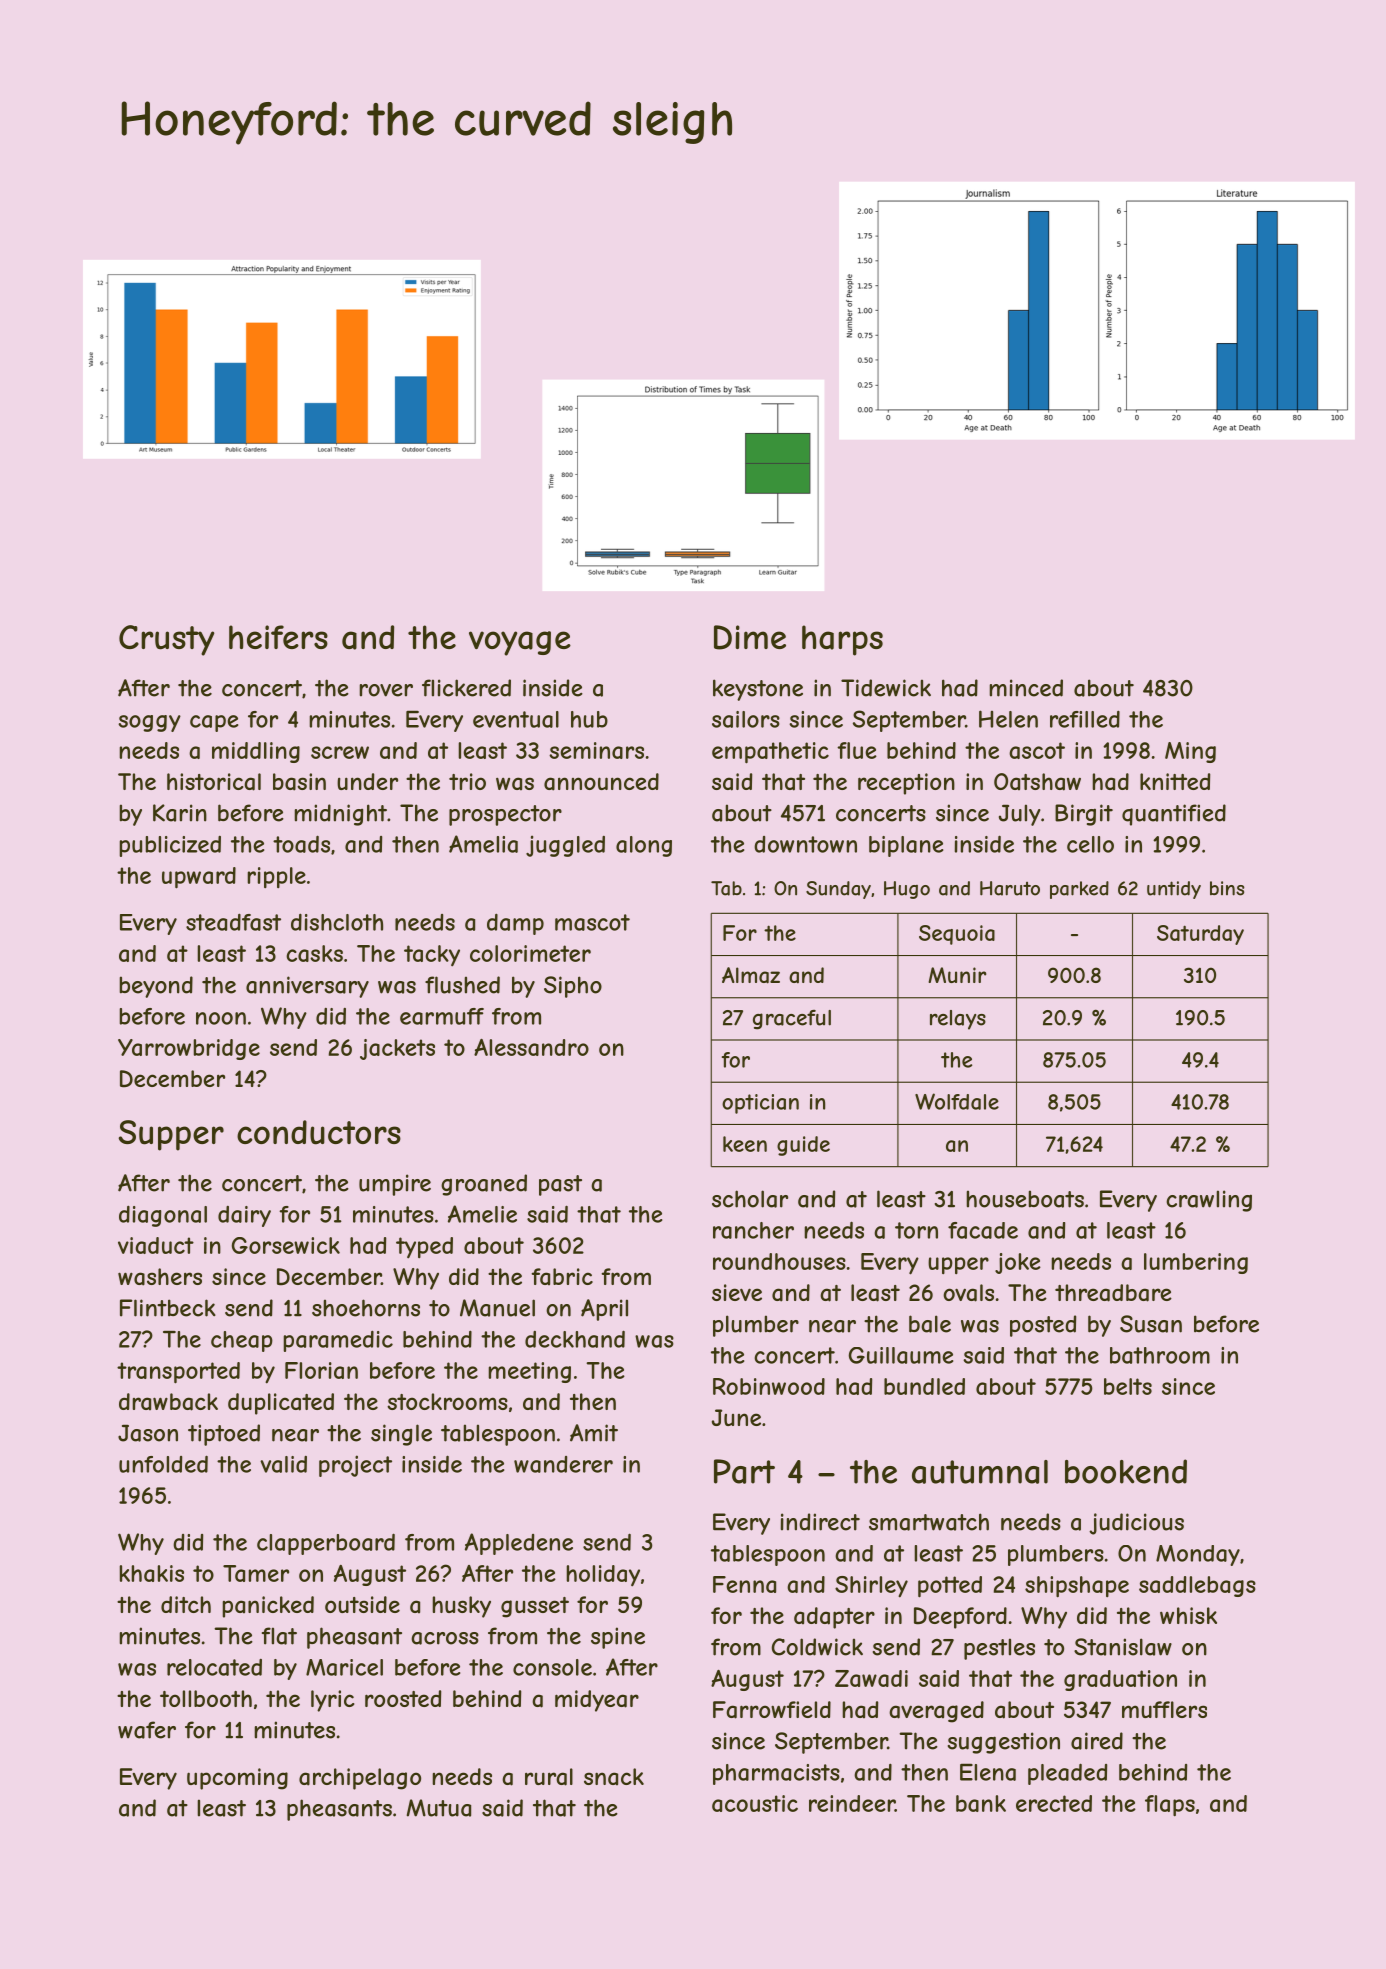 The width and height of the screenshot is (1386, 1969). Describe the element at coordinates (924, 1386) in the screenshot. I see `bundled` at that location.
